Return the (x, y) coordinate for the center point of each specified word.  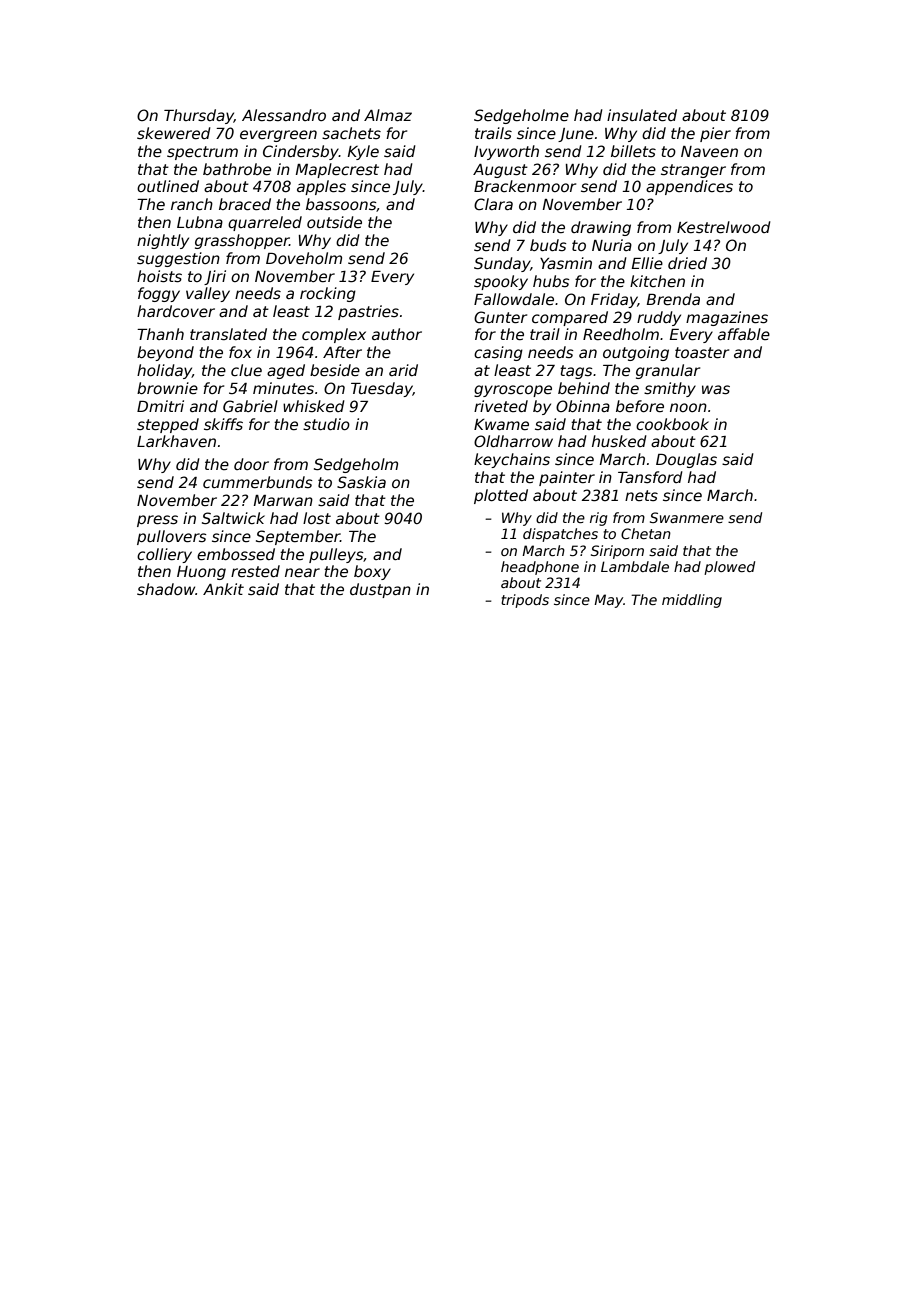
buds (548, 245)
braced (245, 204)
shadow (166, 589)
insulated (642, 115)
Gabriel (250, 406)
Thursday (199, 116)
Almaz (388, 115)
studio (326, 424)
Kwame (501, 424)
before (640, 406)
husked (619, 441)
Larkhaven (176, 441)
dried (687, 263)
